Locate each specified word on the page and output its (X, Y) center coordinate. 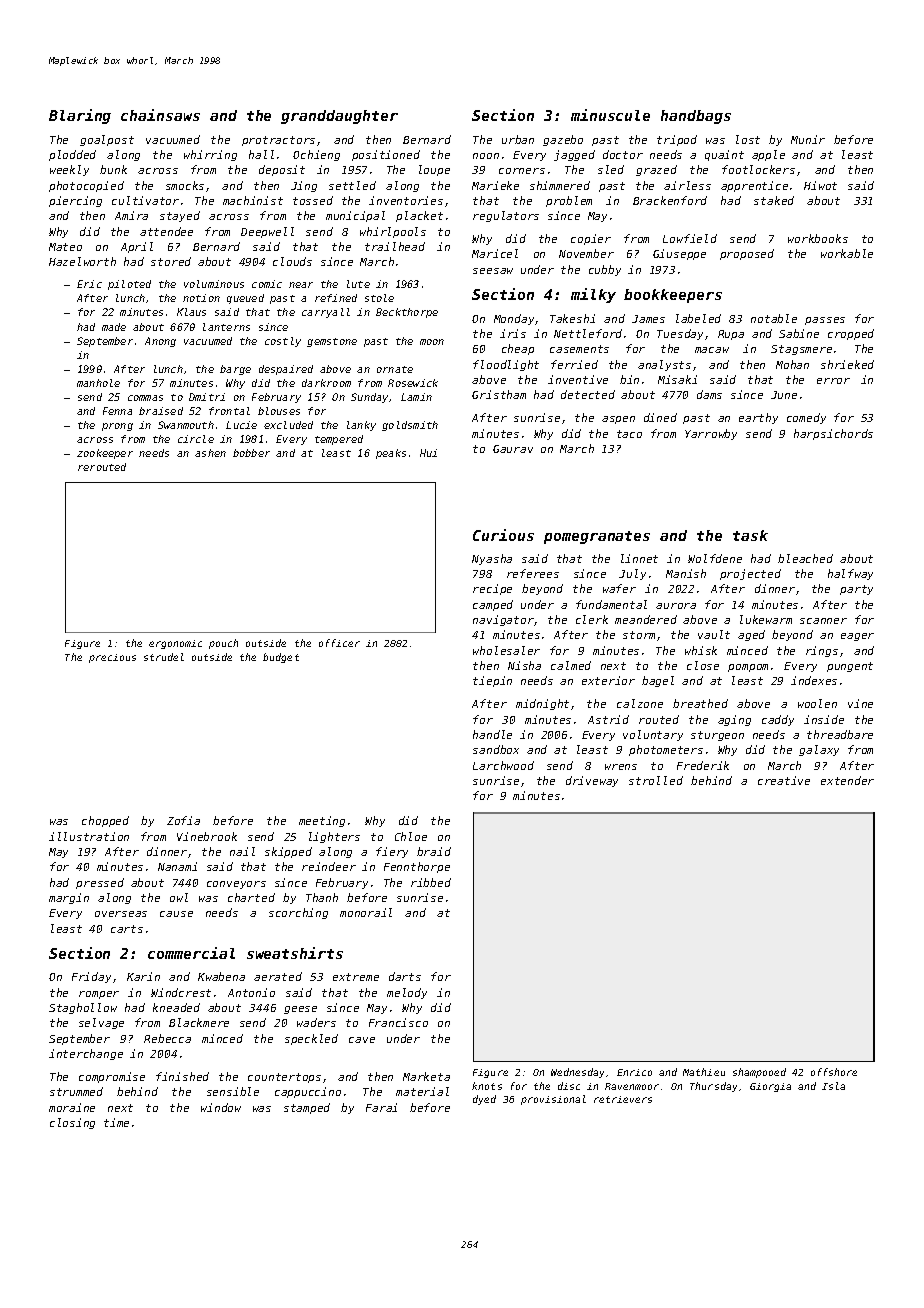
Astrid (608, 719)
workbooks (818, 238)
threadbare (840, 734)
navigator (503, 620)
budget (281, 658)
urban (518, 139)
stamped (307, 1108)
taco (629, 434)
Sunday (369, 398)
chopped (105, 821)
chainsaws (160, 115)
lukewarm (766, 619)
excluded (288, 425)
